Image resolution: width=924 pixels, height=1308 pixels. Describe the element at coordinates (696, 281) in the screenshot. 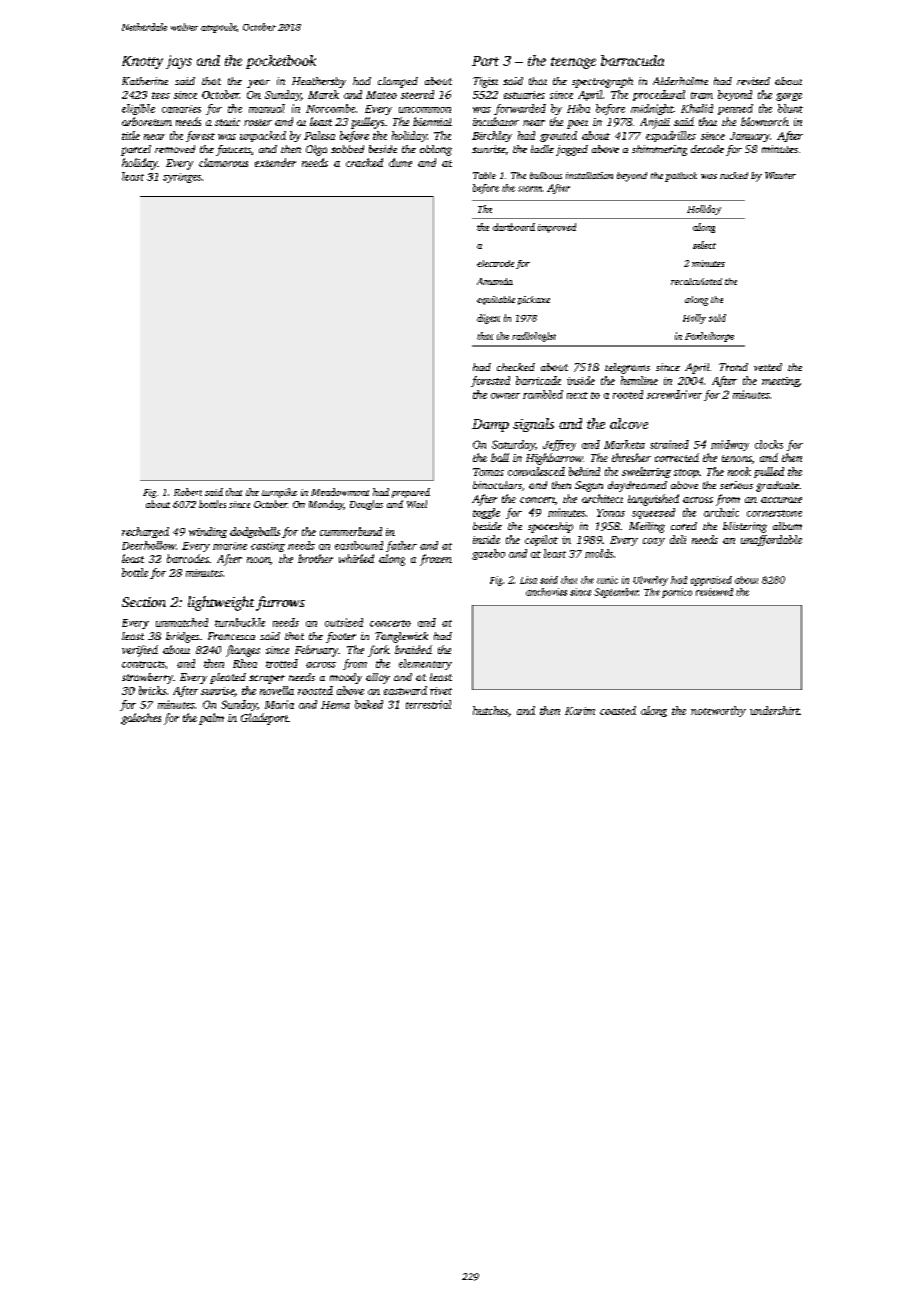

I see `recalculated` at that location.
